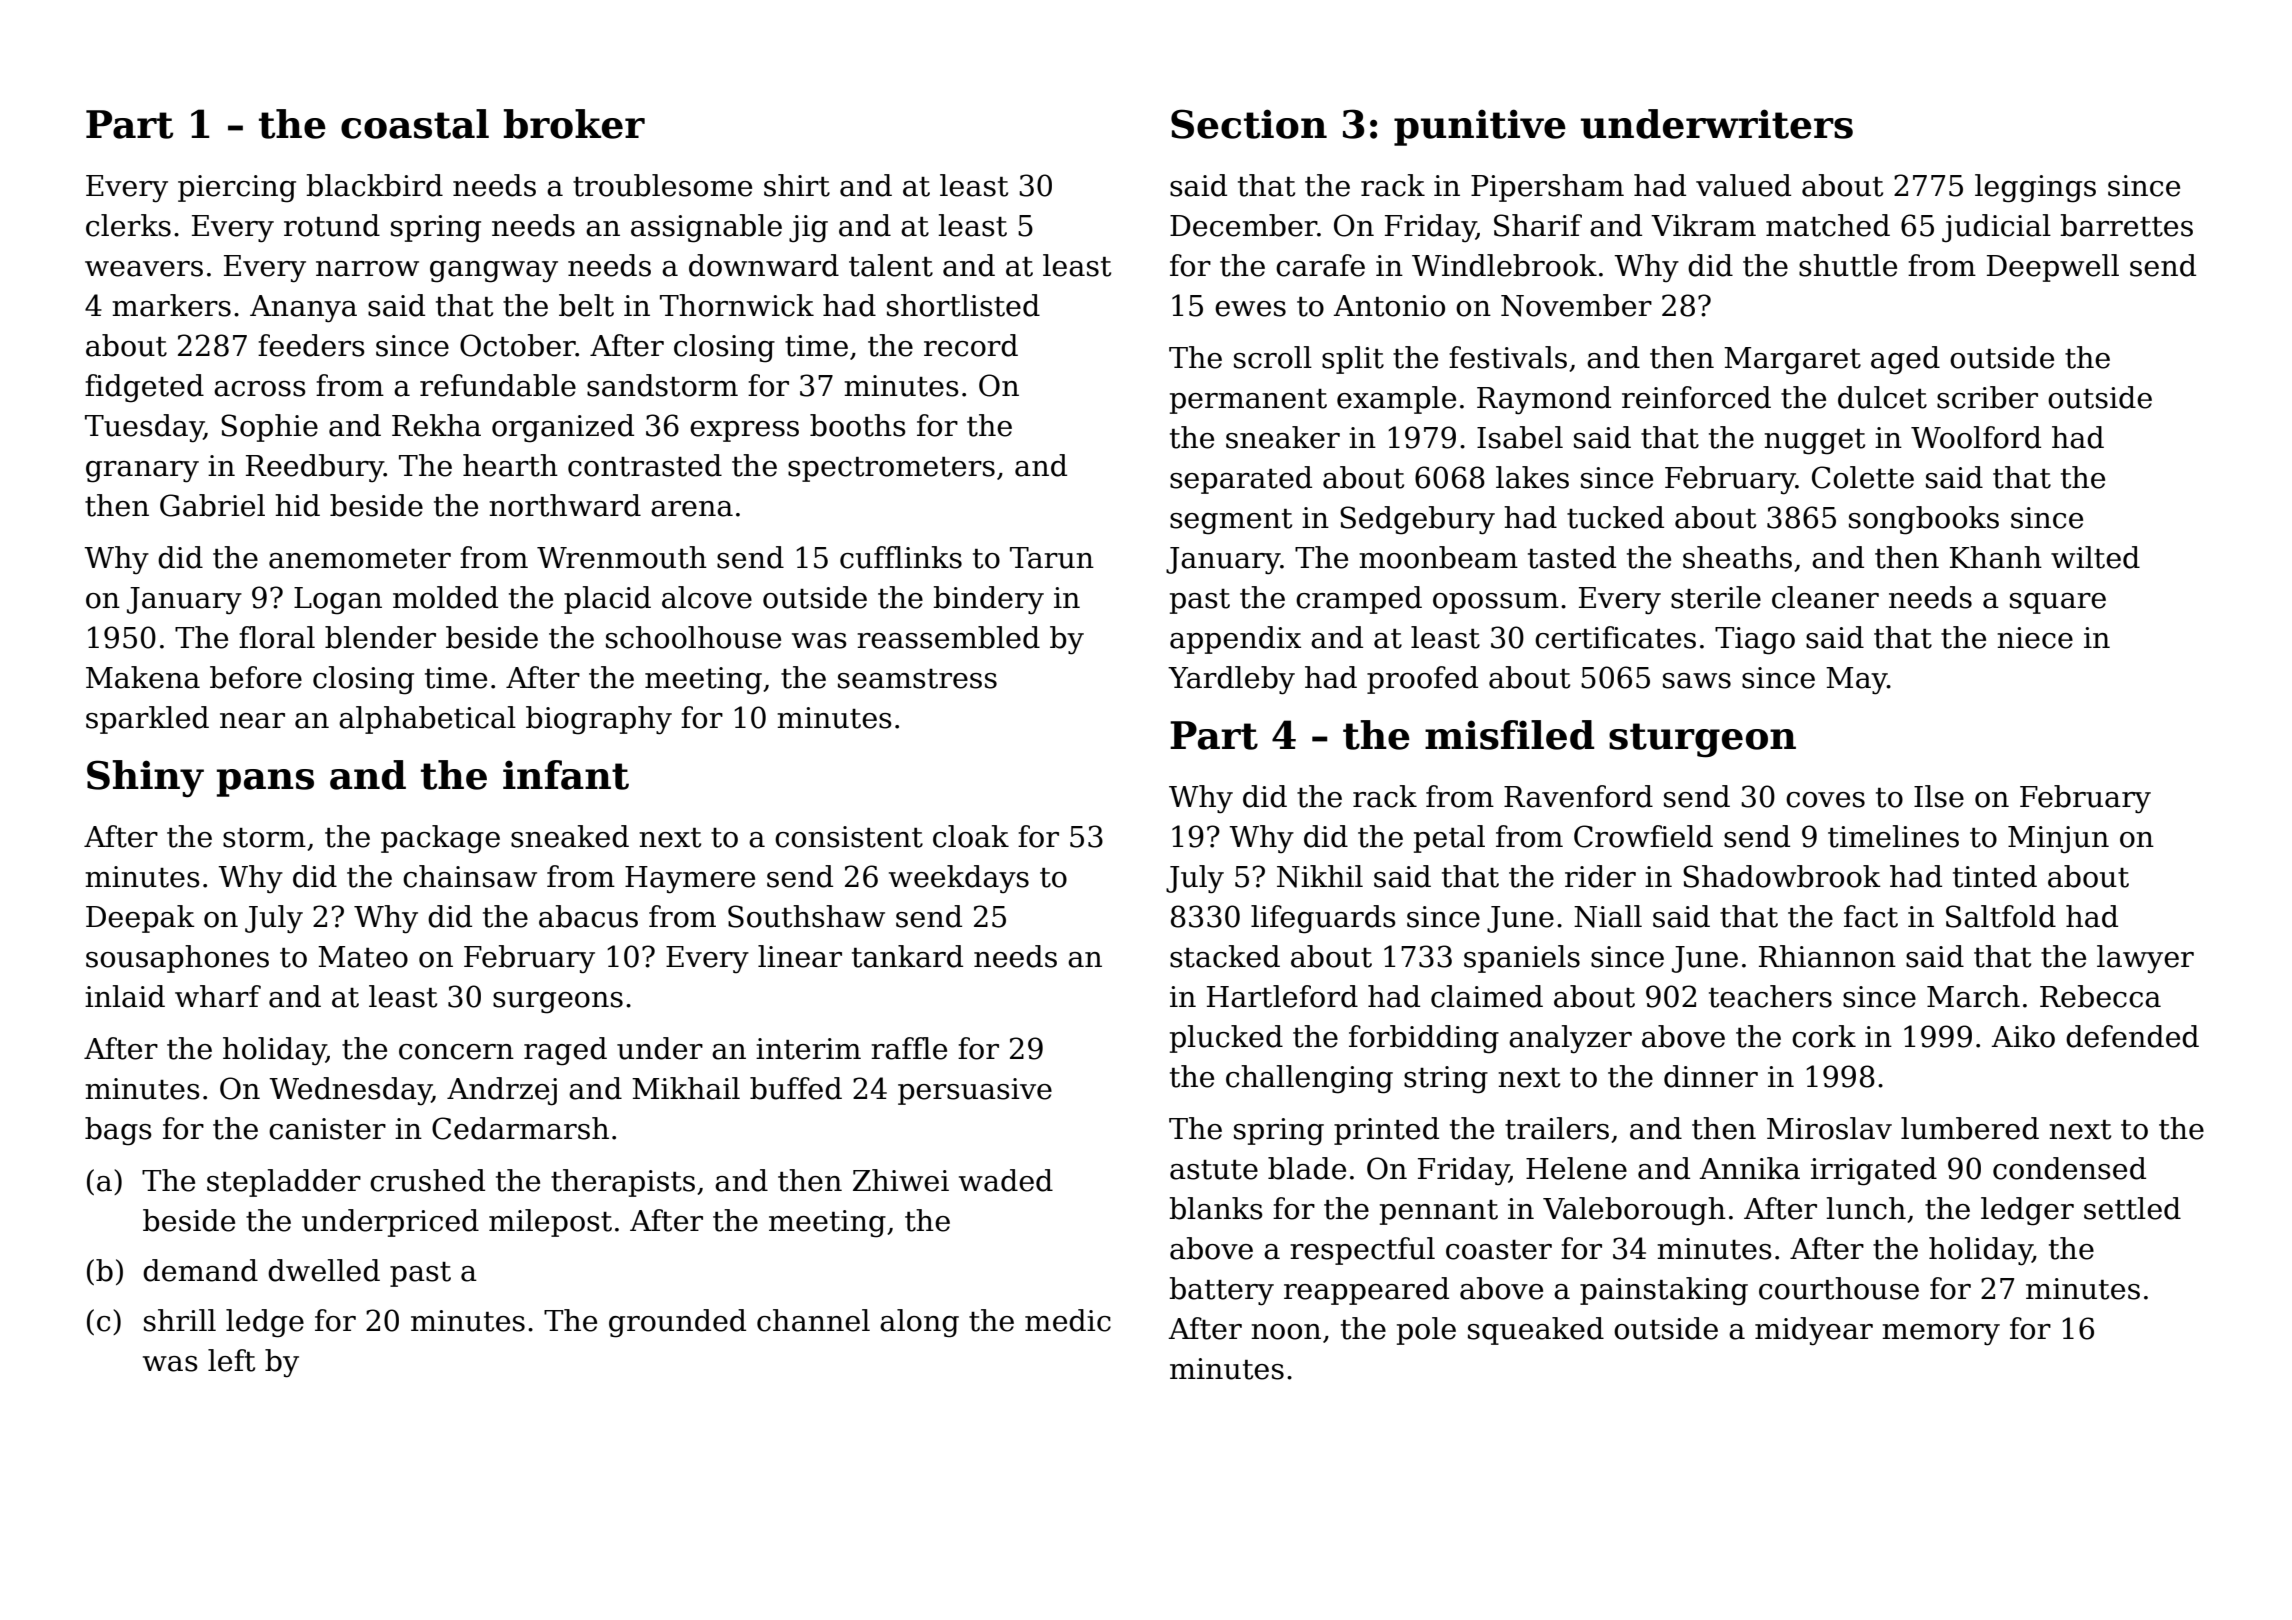 Image resolution: width=2292 pixels, height=1620 pixels. Describe the element at coordinates (2035, 188) in the image. I see `leggings` at that location.
